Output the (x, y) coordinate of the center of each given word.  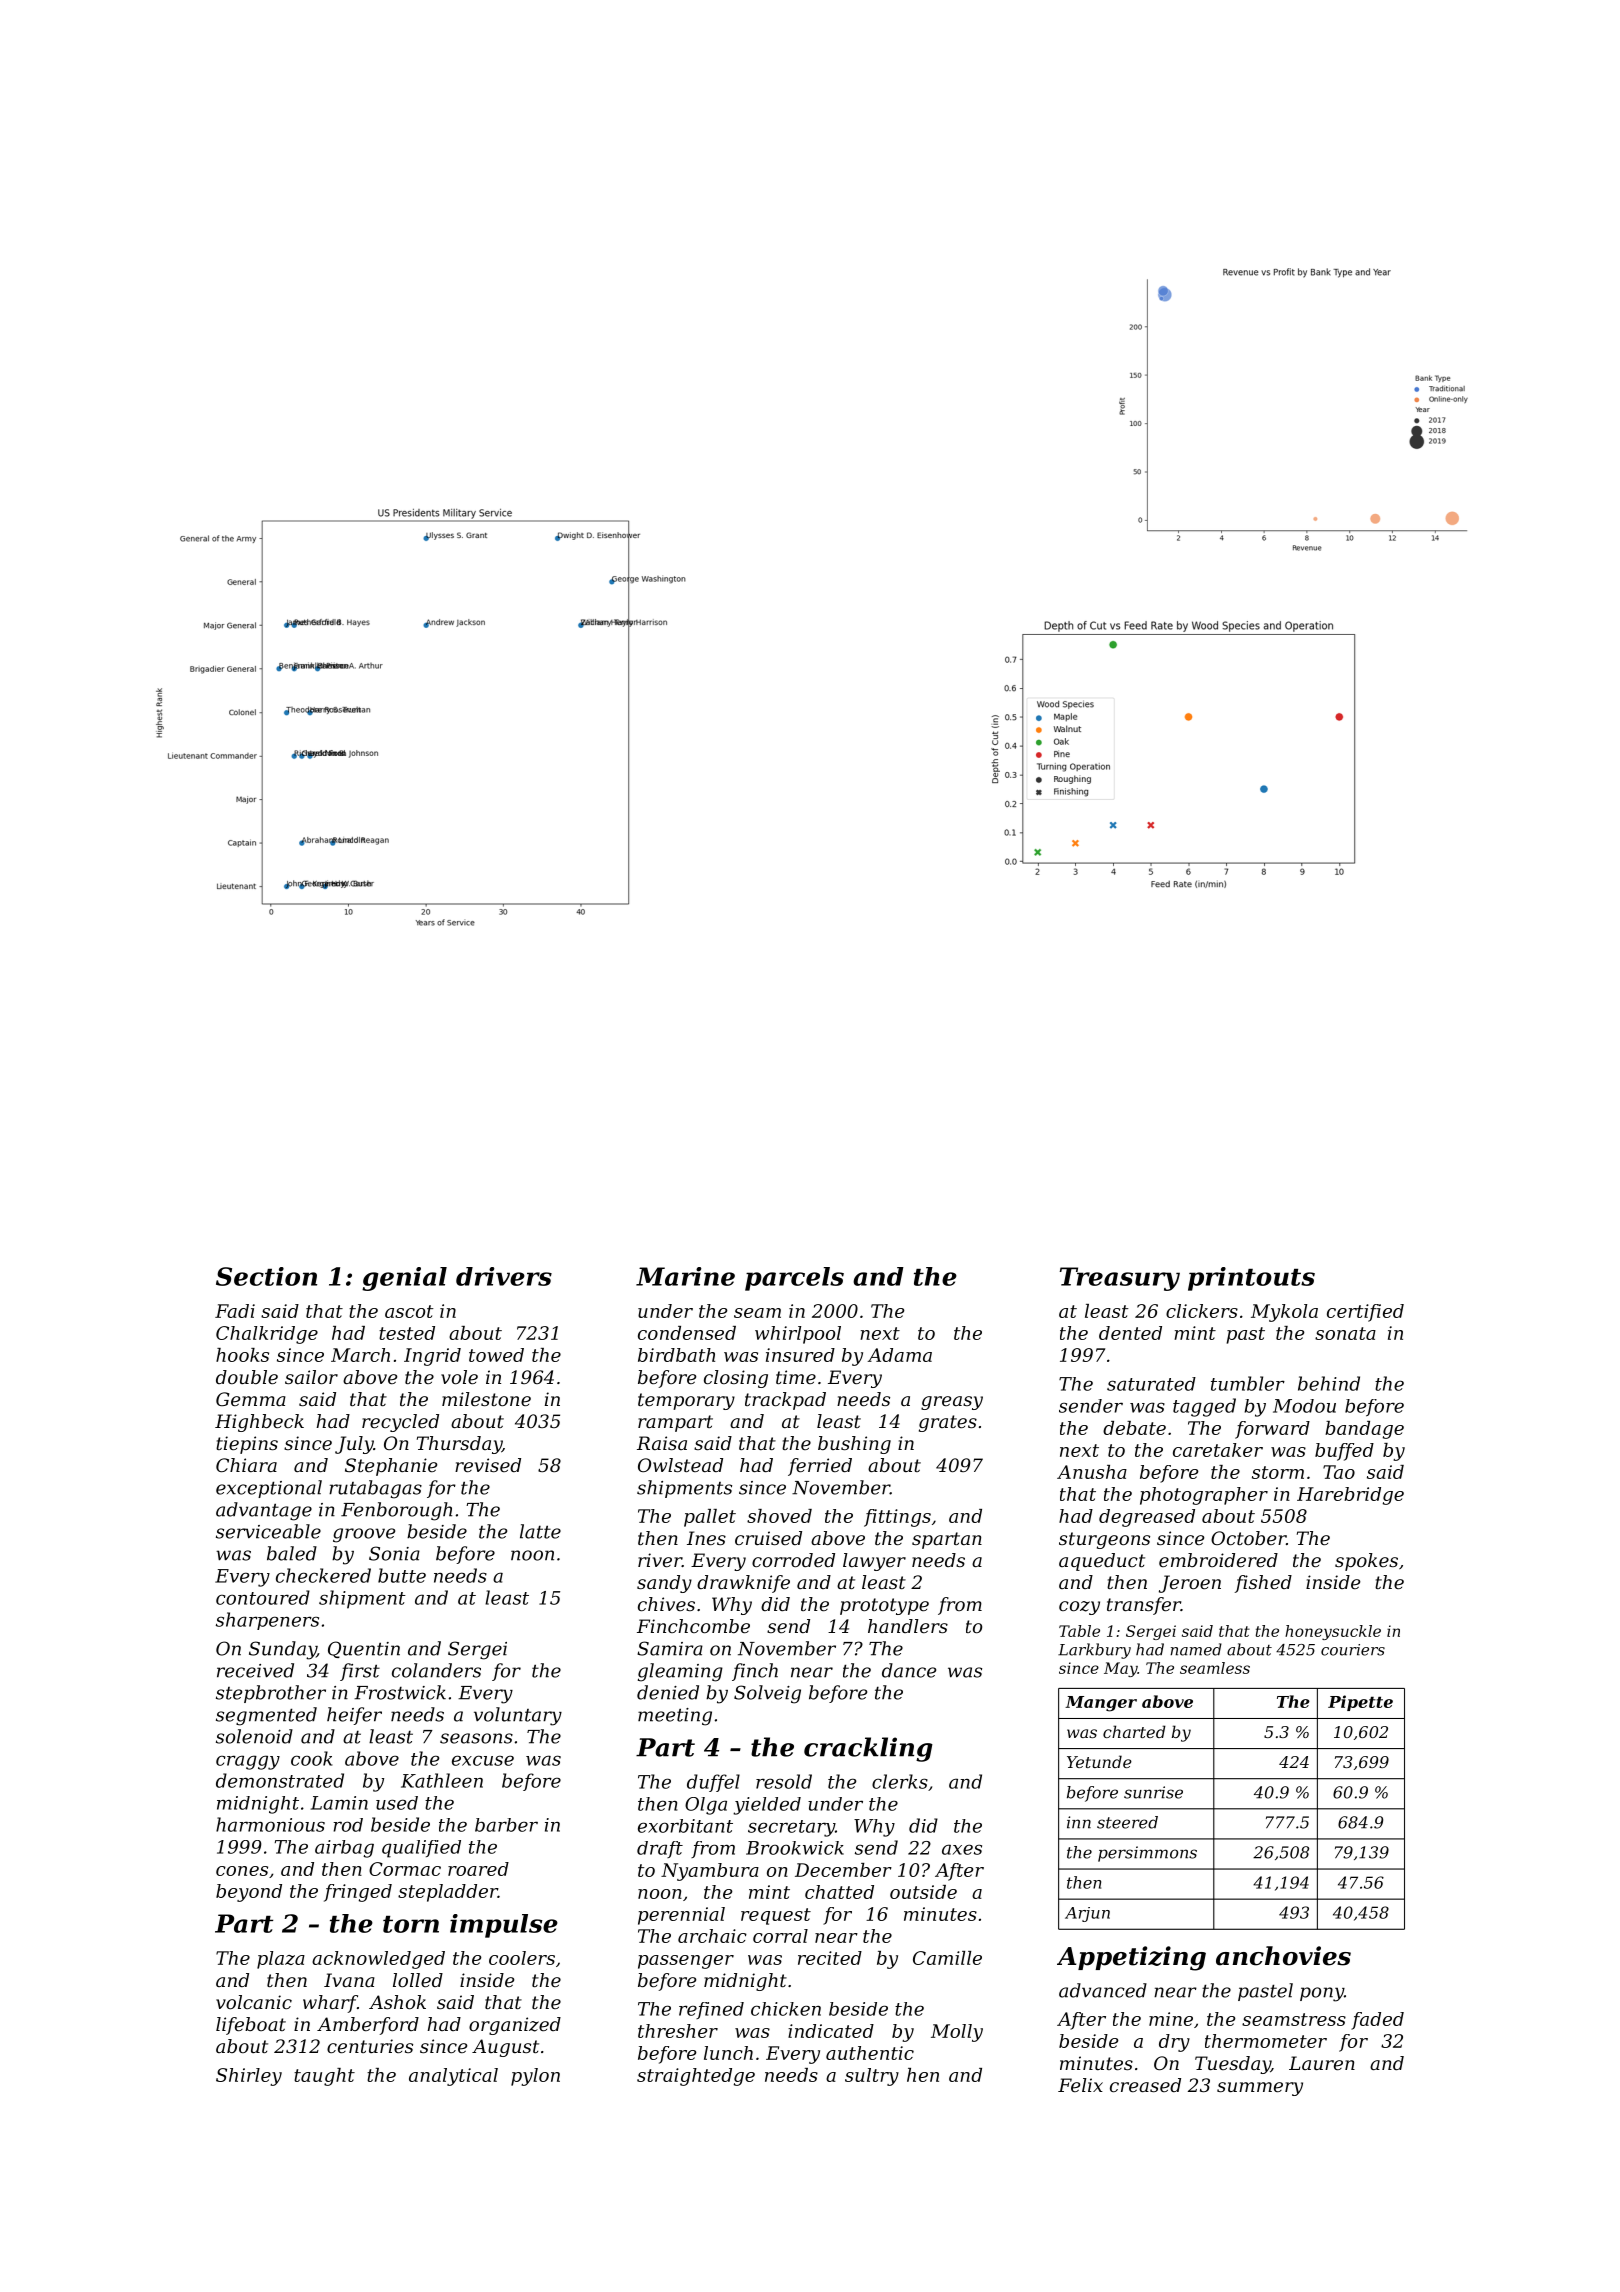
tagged (1204, 1407)
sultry (872, 2077)
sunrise (1153, 1792)
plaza (281, 1960)
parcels (794, 1279)
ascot (409, 1311)
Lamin (339, 1803)
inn (1079, 1822)
